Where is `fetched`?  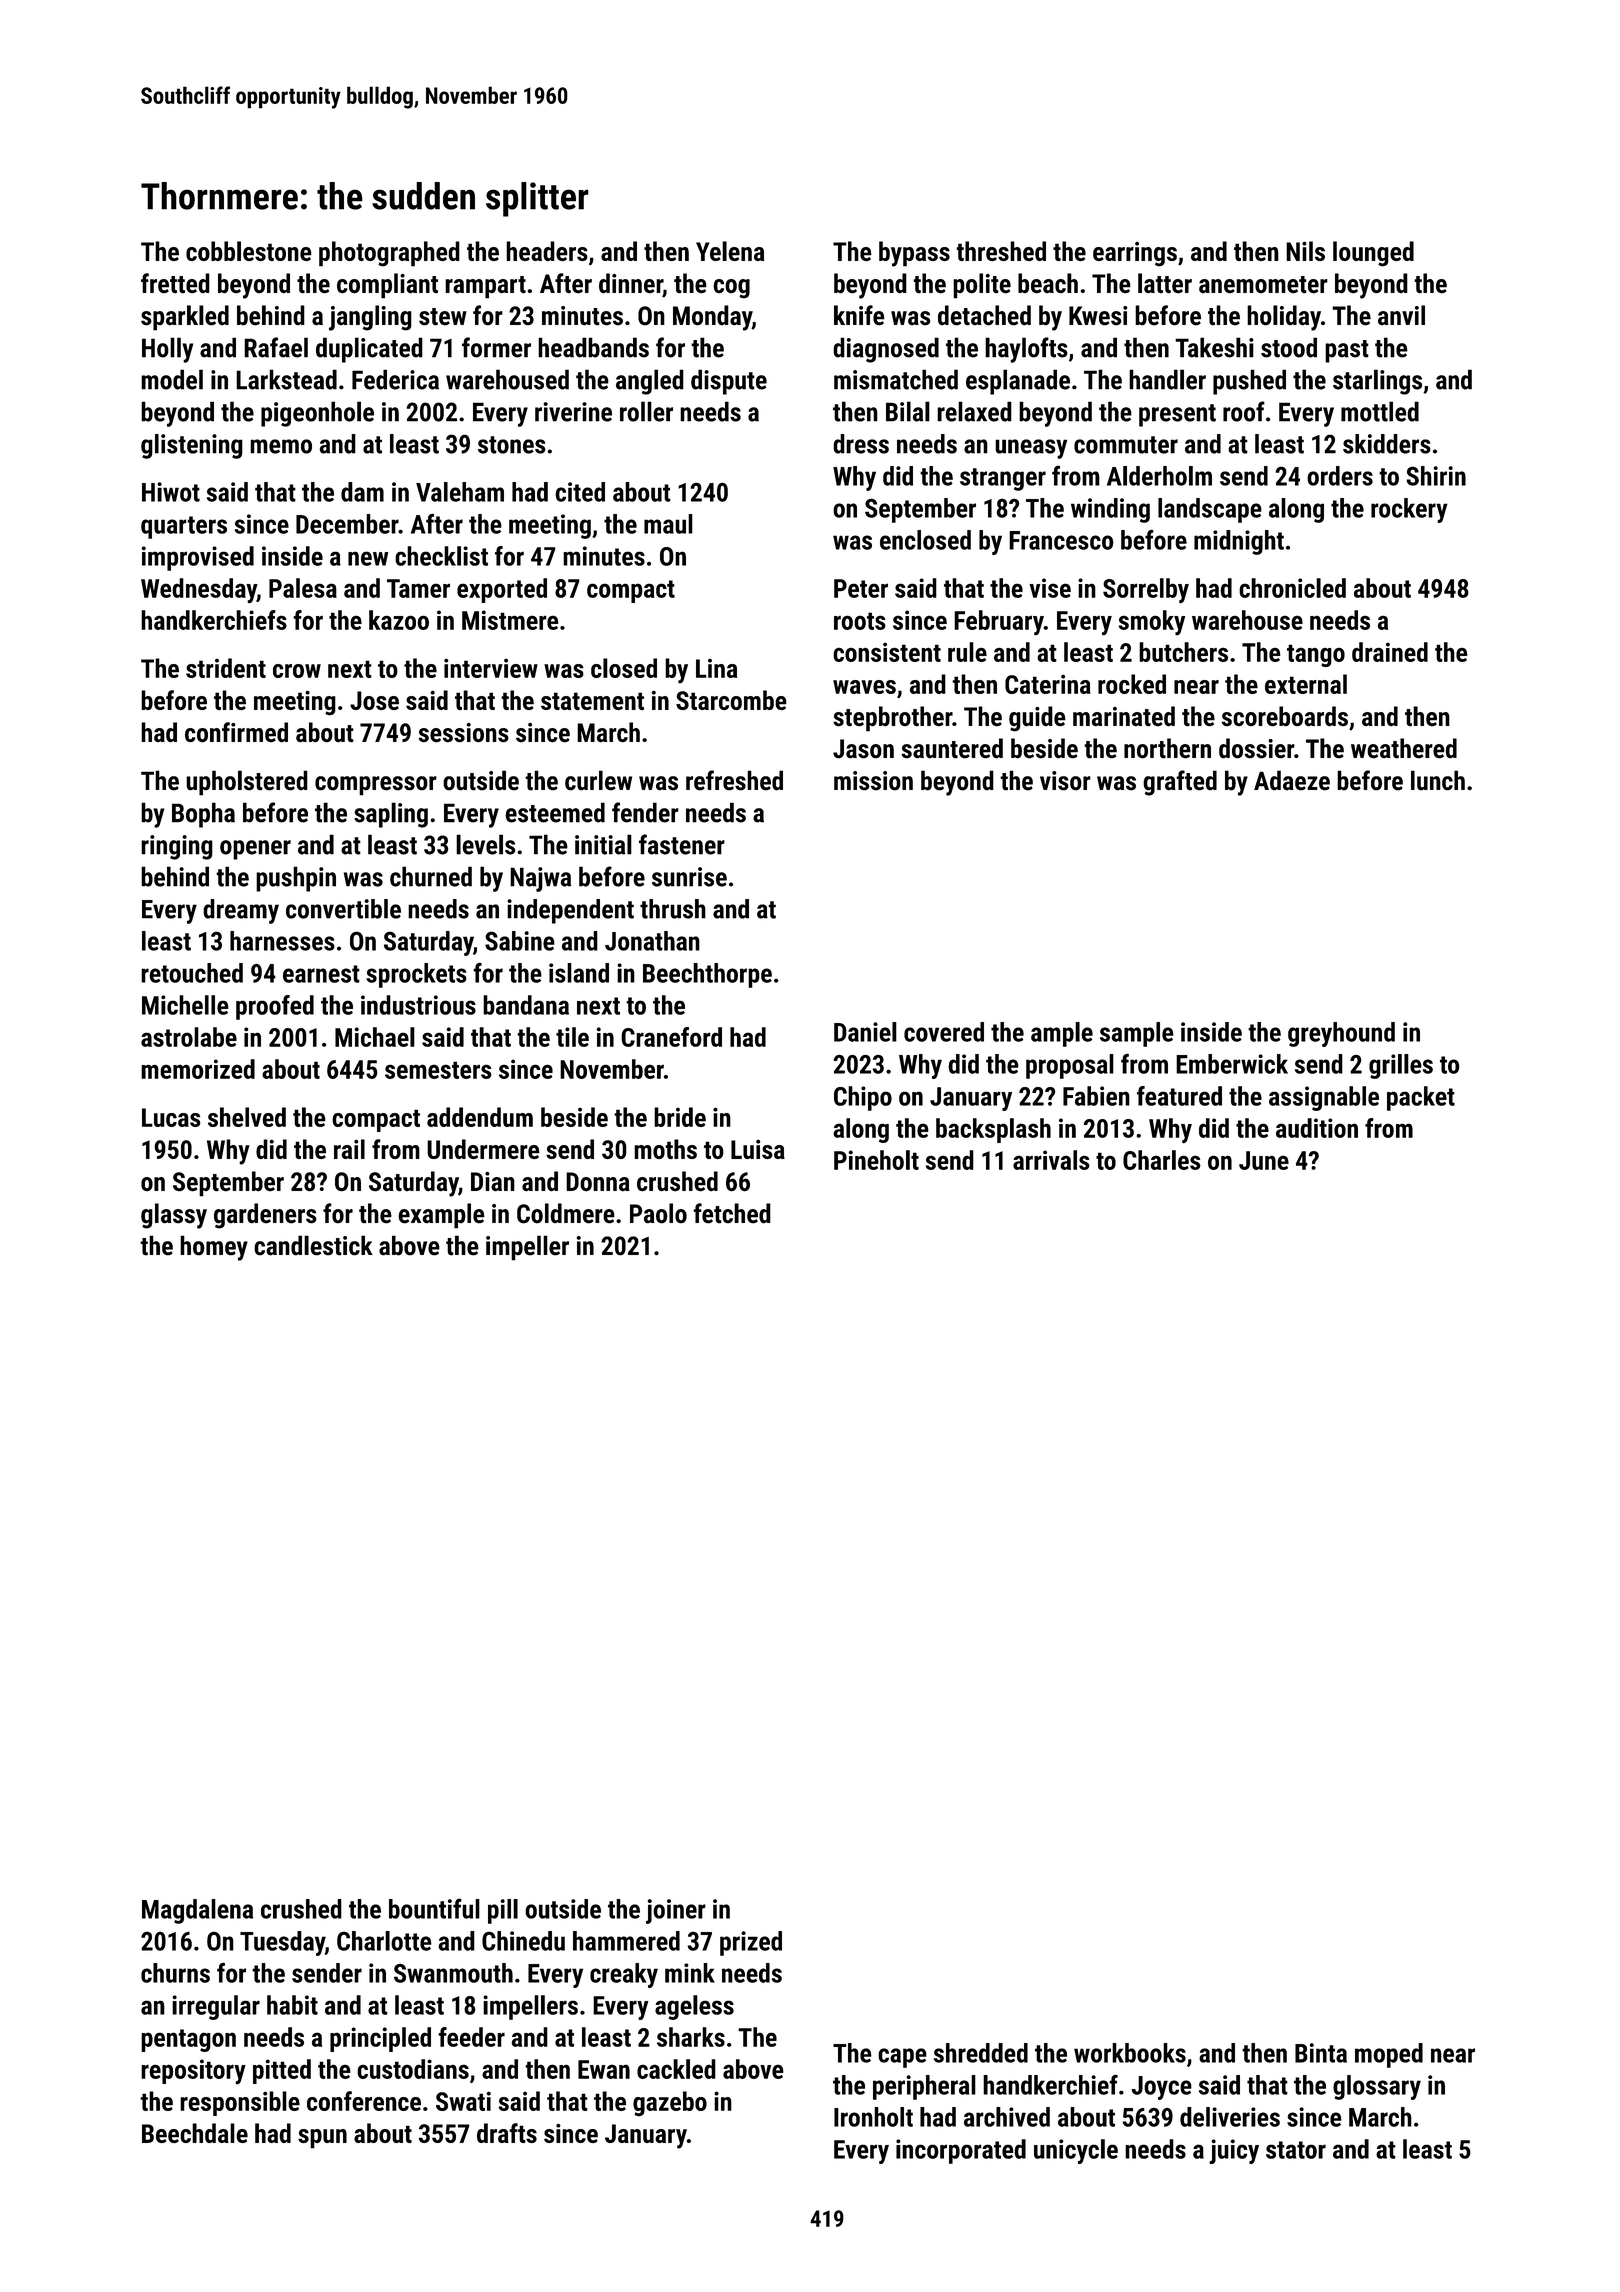
fetched is located at coordinates (732, 1213).
